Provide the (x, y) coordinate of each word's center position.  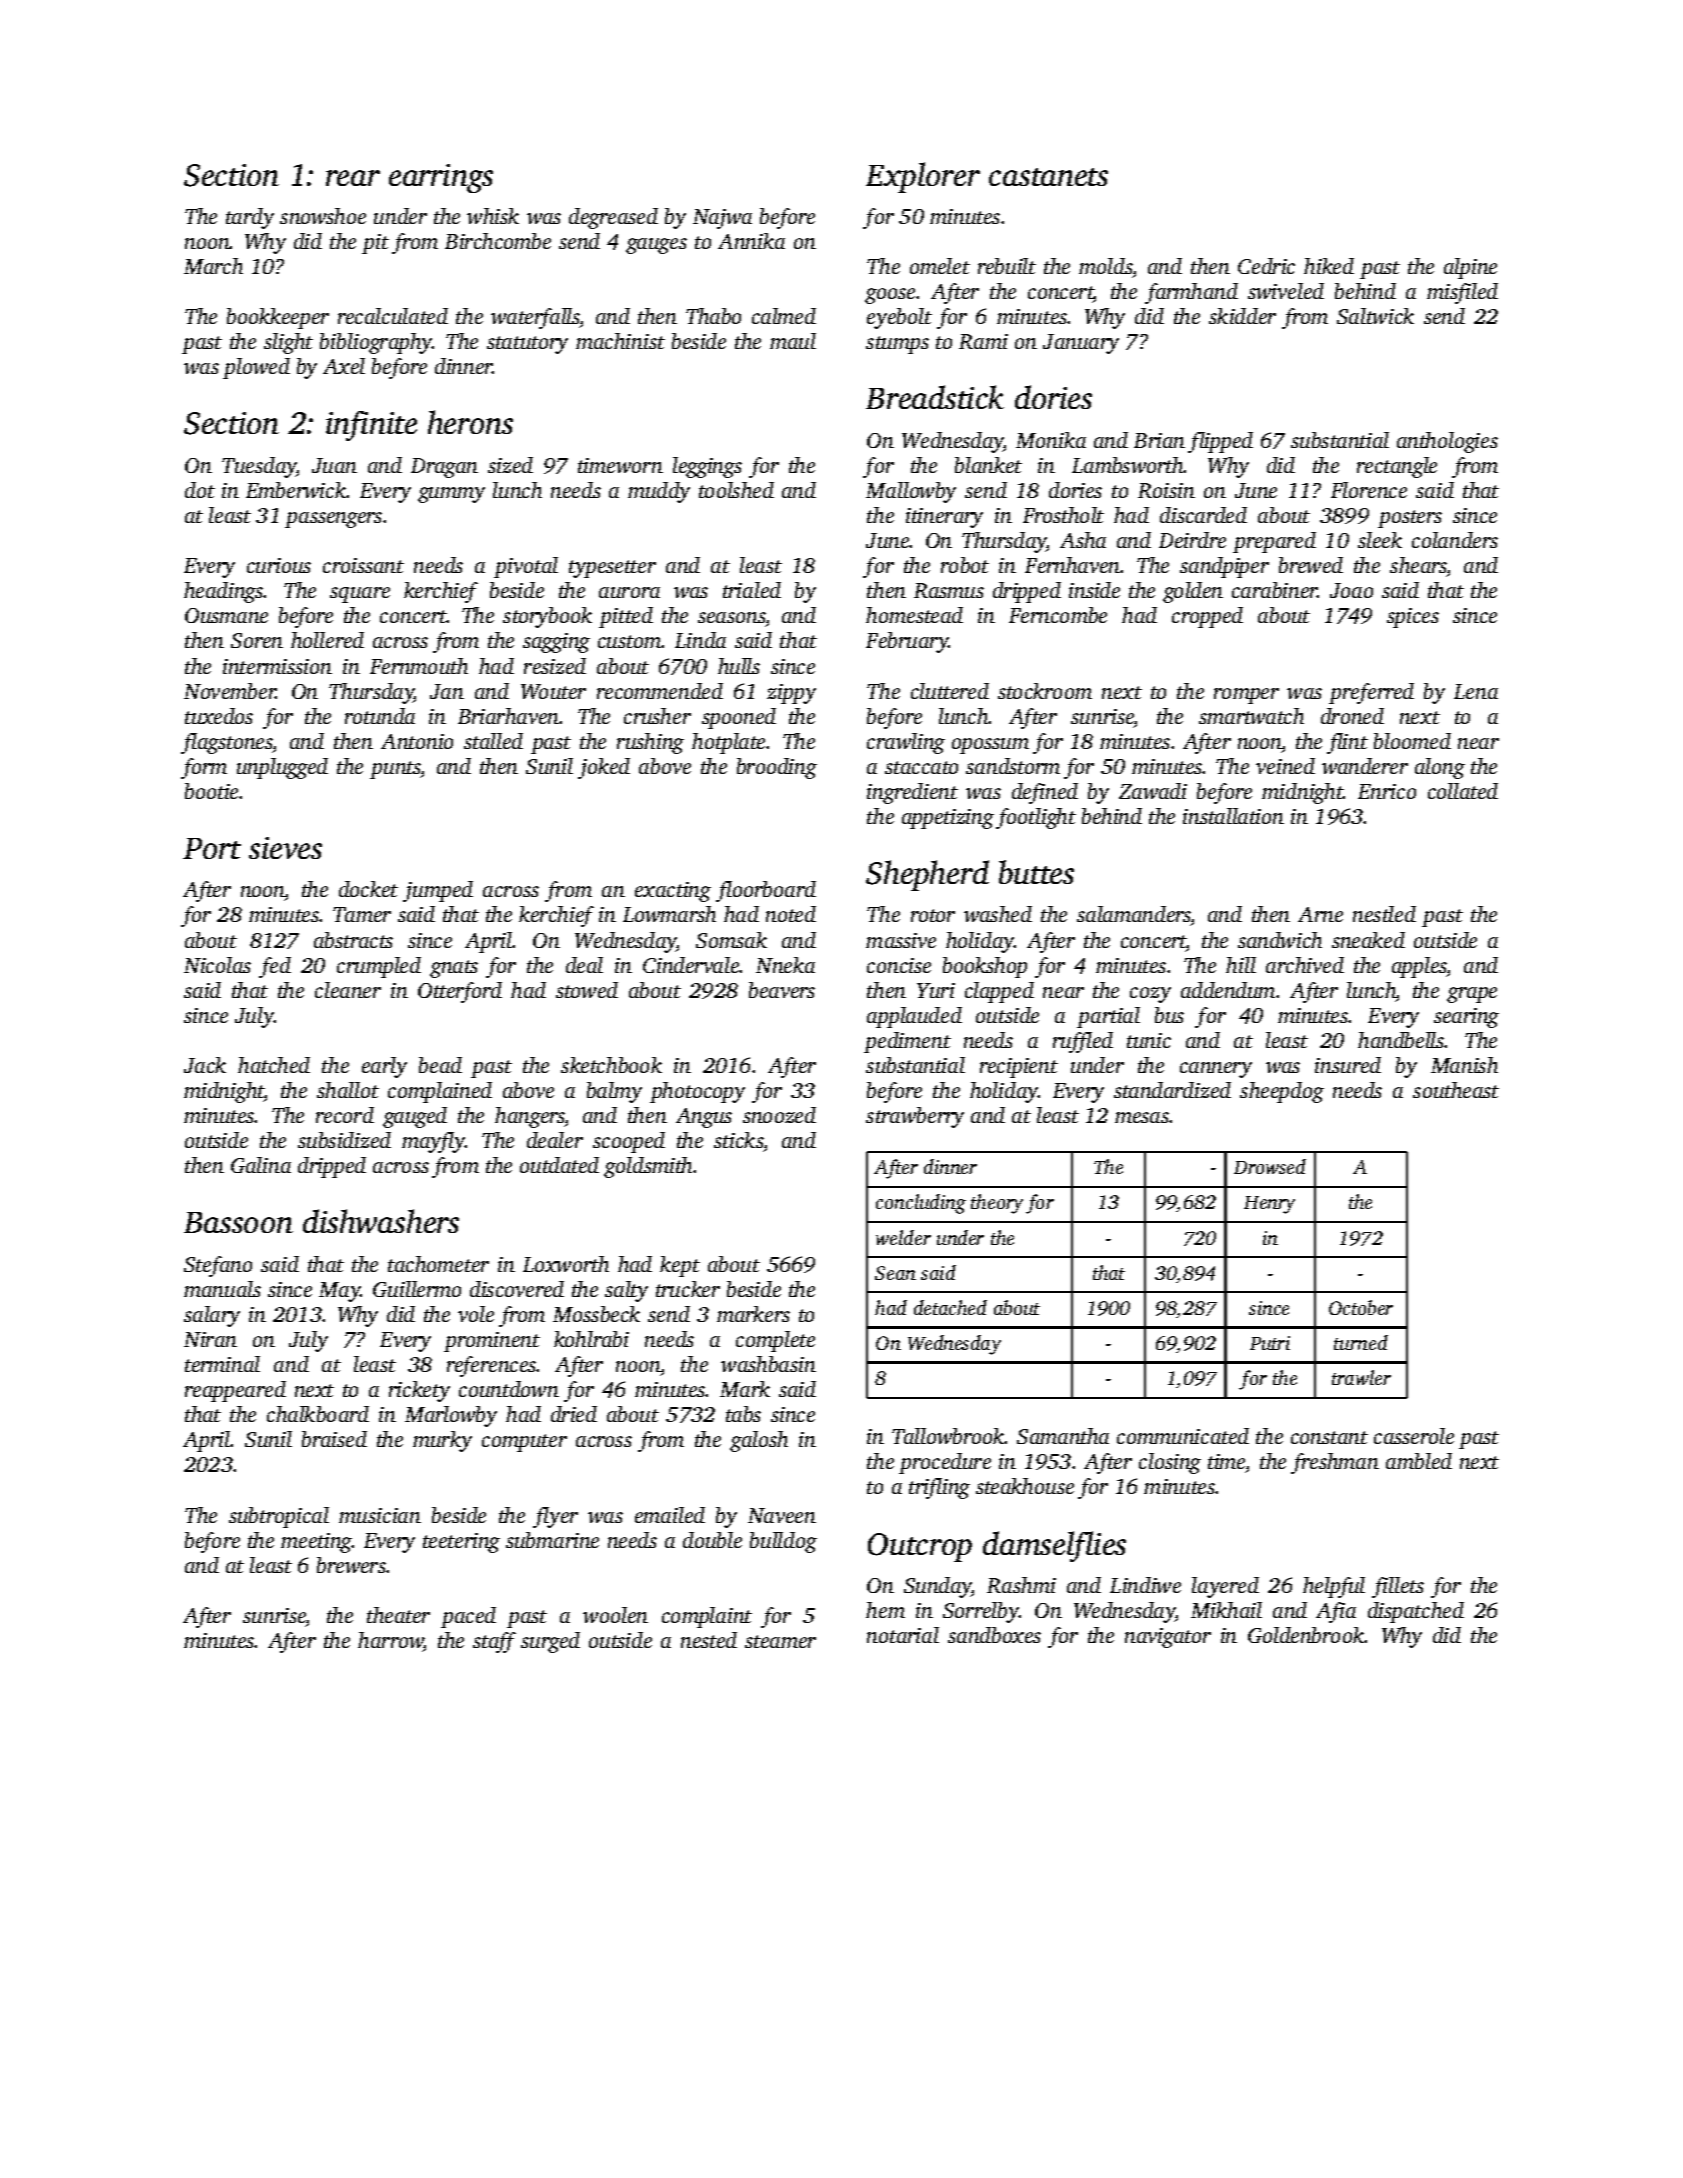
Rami (983, 341)
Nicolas (217, 965)
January (1081, 344)
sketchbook (611, 1065)
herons (470, 422)
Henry (1269, 1205)
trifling (939, 1488)
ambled (1419, 1461)
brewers (351, 1565)
